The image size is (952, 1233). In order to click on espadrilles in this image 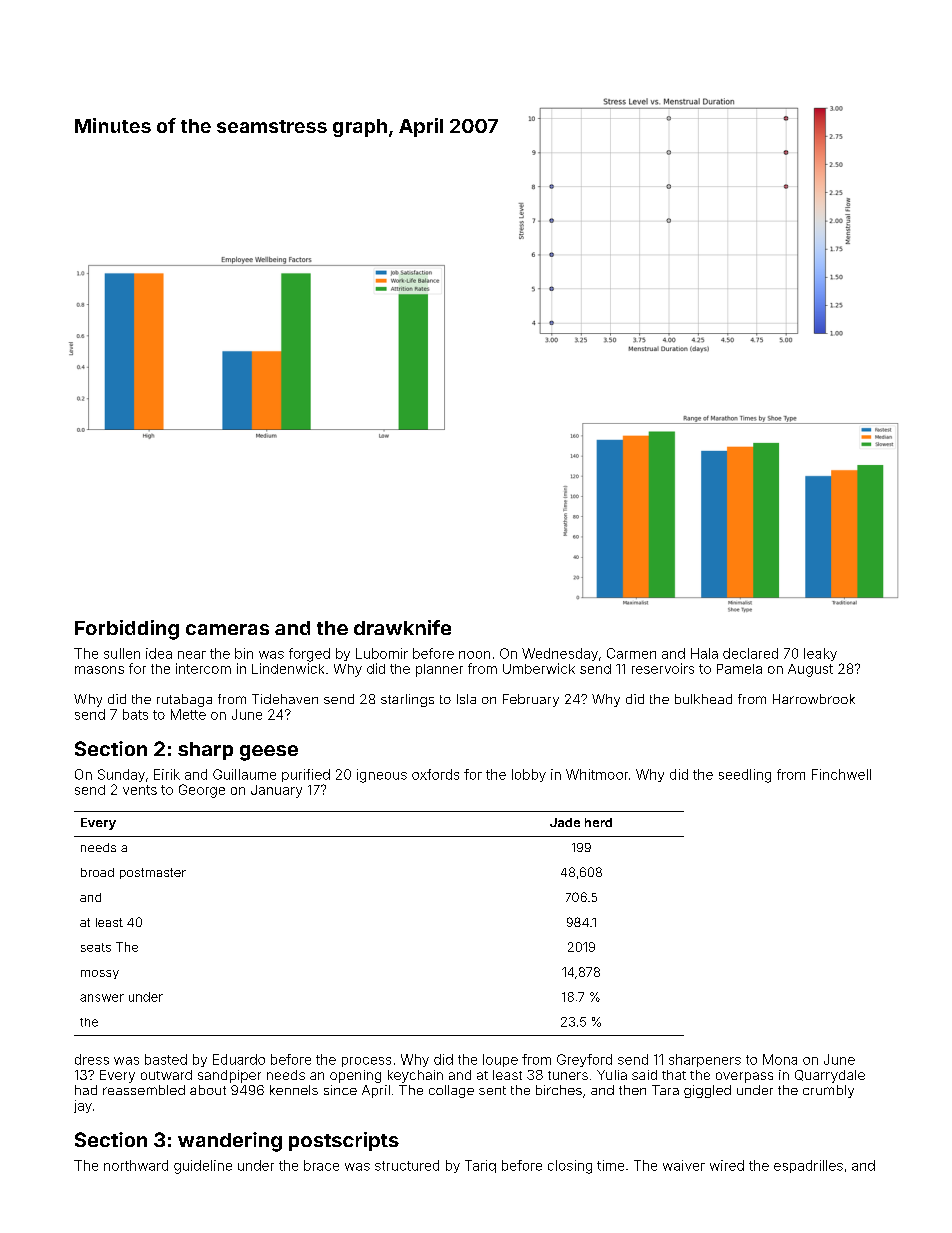, I will do `click(808, 1166)`.
